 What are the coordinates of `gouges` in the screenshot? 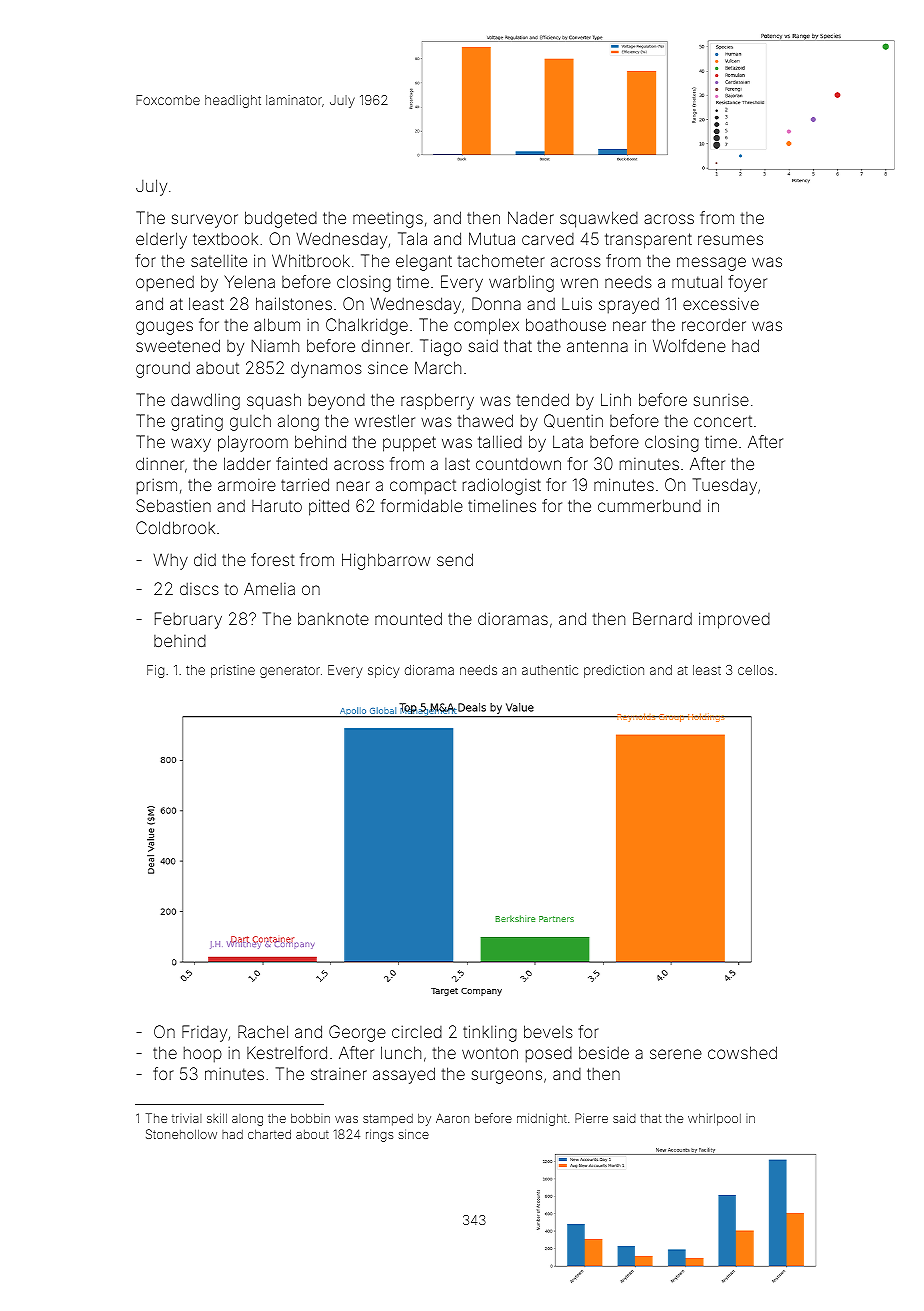 It's located at (164, 328).
